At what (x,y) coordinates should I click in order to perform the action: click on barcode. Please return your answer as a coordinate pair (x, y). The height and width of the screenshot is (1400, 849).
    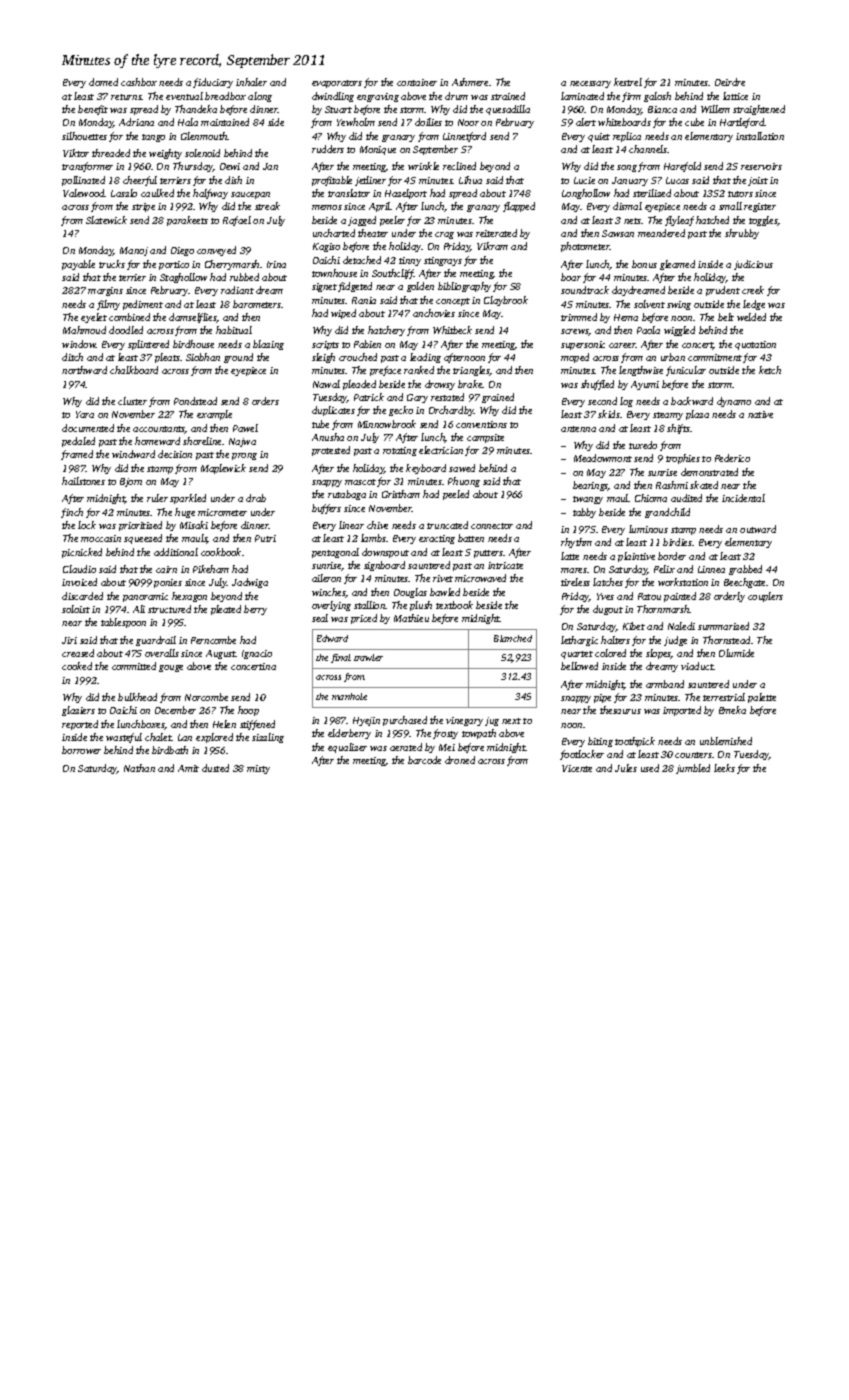
    Looking at the image, I should click on (424, 760).
